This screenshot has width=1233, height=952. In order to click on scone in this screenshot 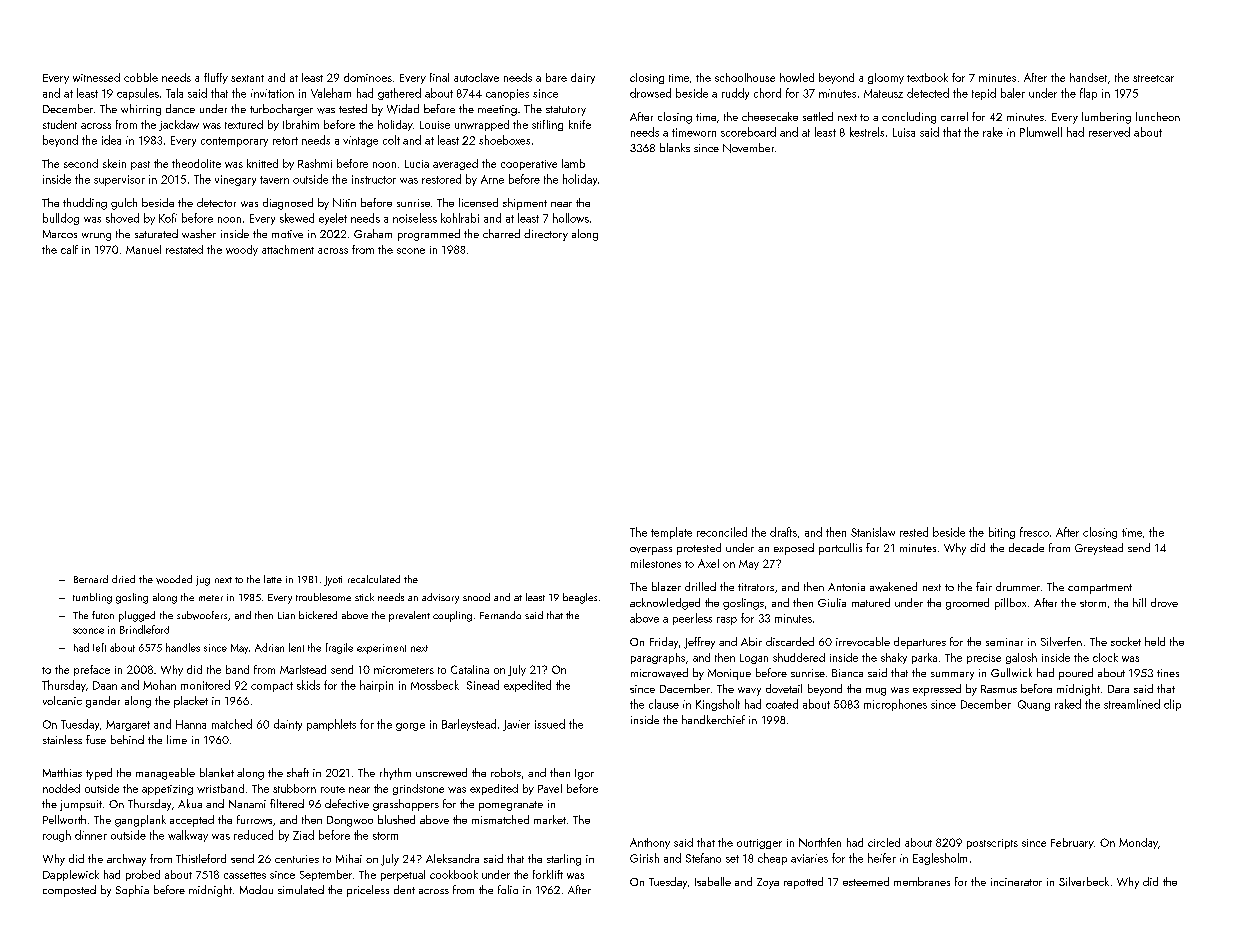, I will do `click(411, 251)`.
